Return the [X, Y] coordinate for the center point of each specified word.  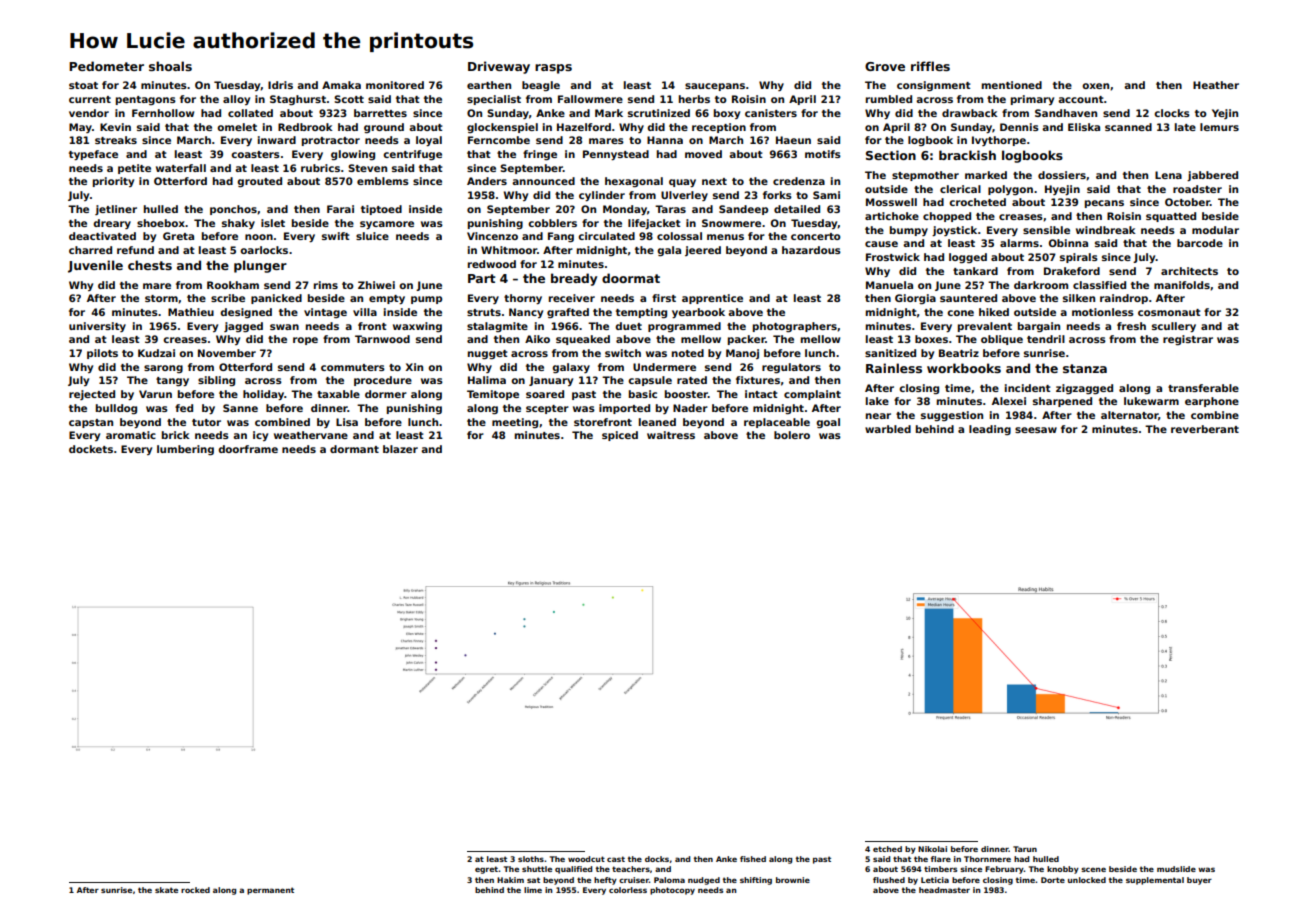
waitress [671, 435]
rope [305, 341]
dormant [354, 449]
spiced [620, 436]
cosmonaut [1169, 312]
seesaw [1036, 430]
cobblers [552, 223]
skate [166, 890]
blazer [400, 449]
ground [384, 128]
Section [891, 155]
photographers [795, 327]
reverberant [1205, 429]
